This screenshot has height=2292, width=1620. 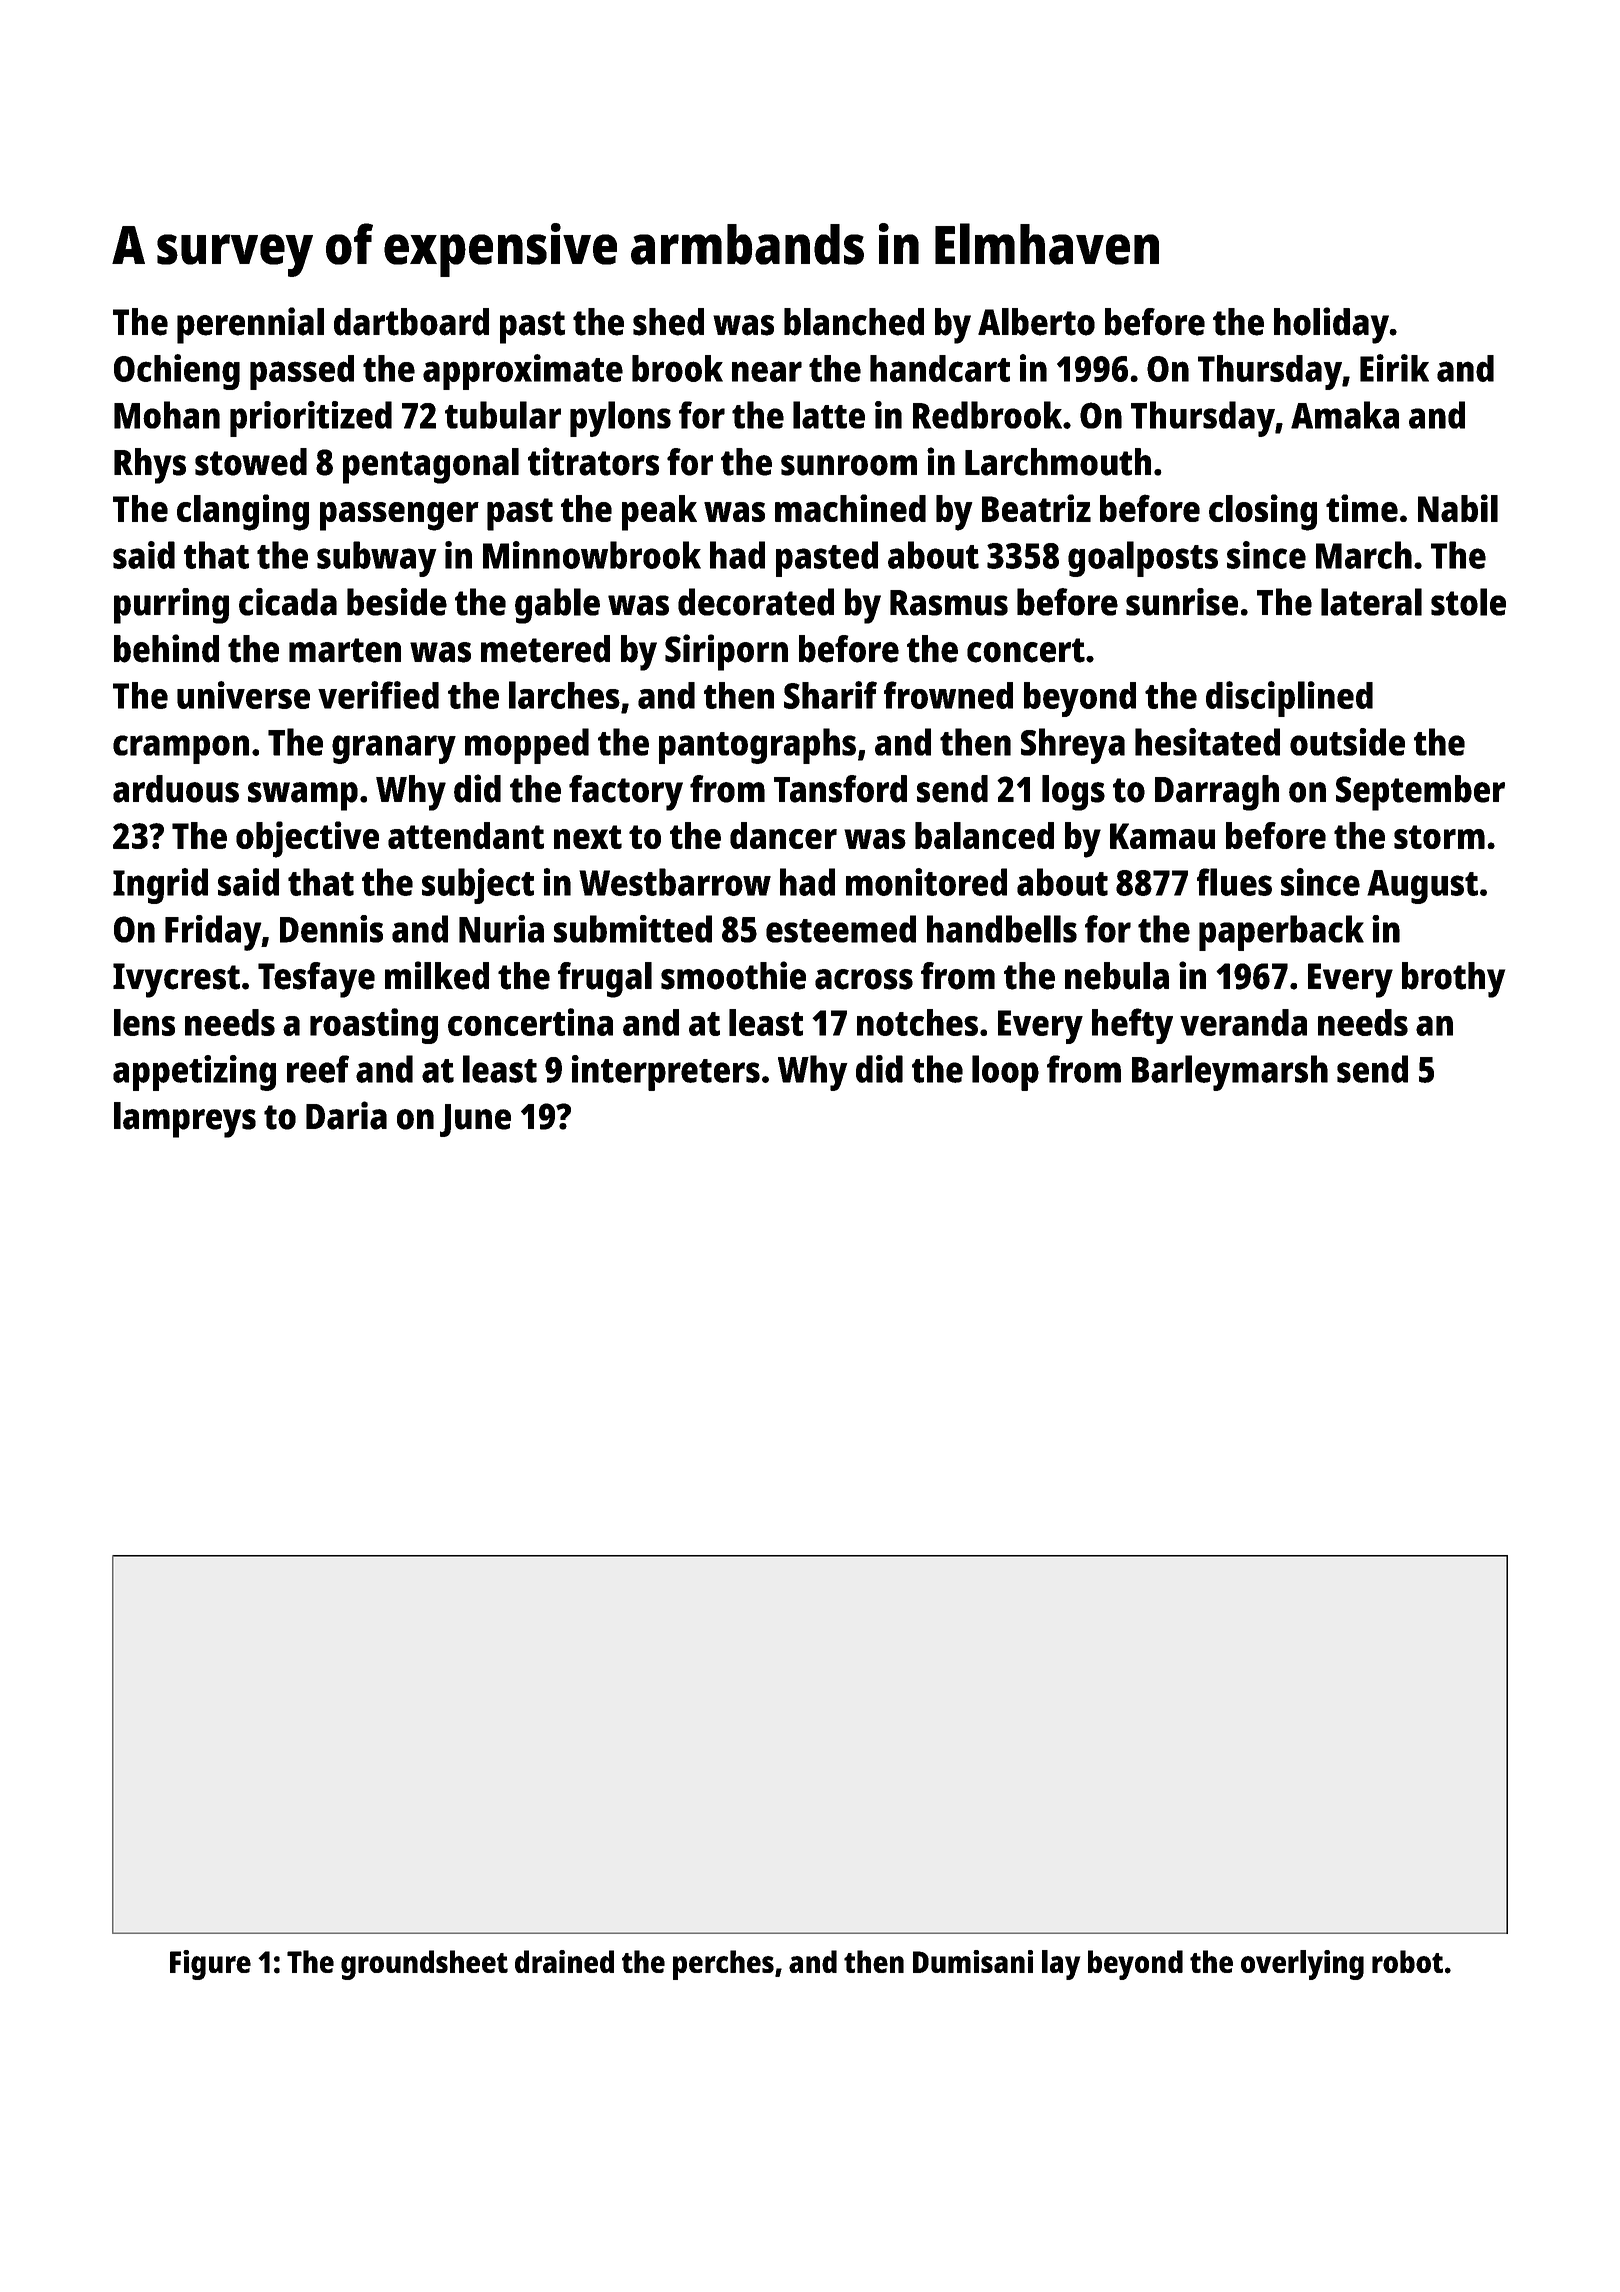 I want to click on Barleymarsh, so click(x=1230, y=1073).
